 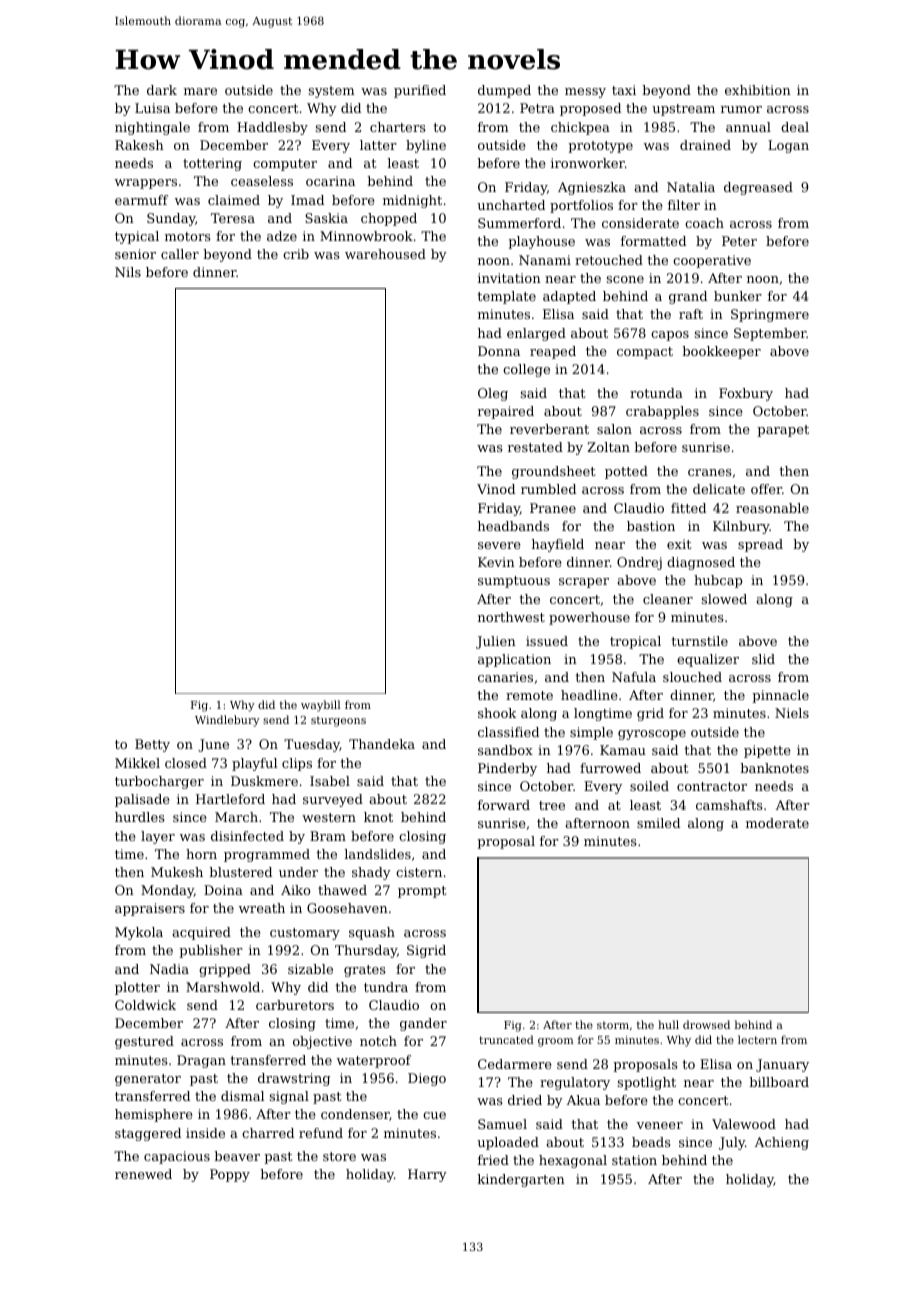 I want to click on spread, so click(x=760, y=545).
